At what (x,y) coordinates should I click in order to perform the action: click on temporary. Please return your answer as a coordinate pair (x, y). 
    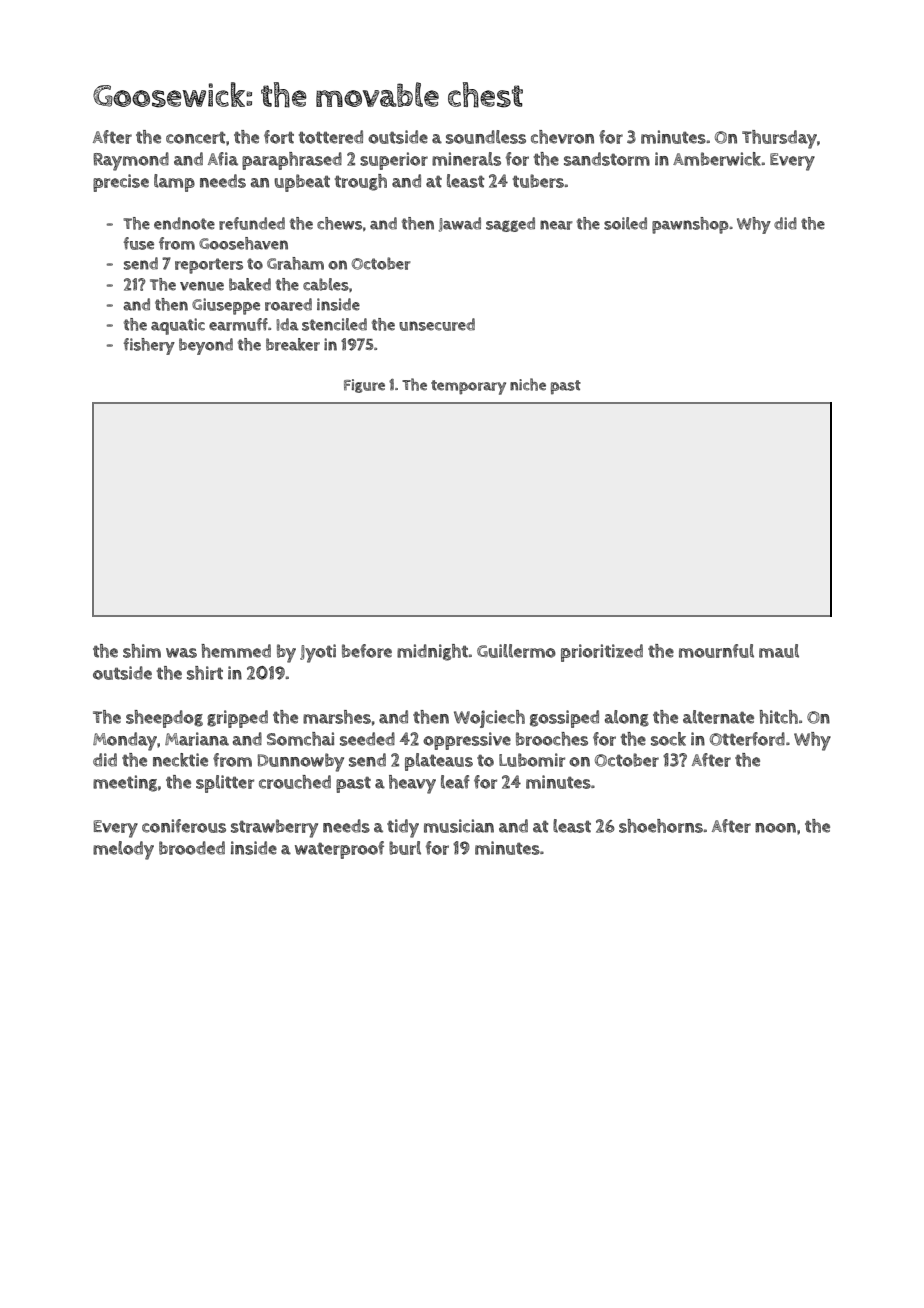
    Looking at the image, I should click on (468, 387).
